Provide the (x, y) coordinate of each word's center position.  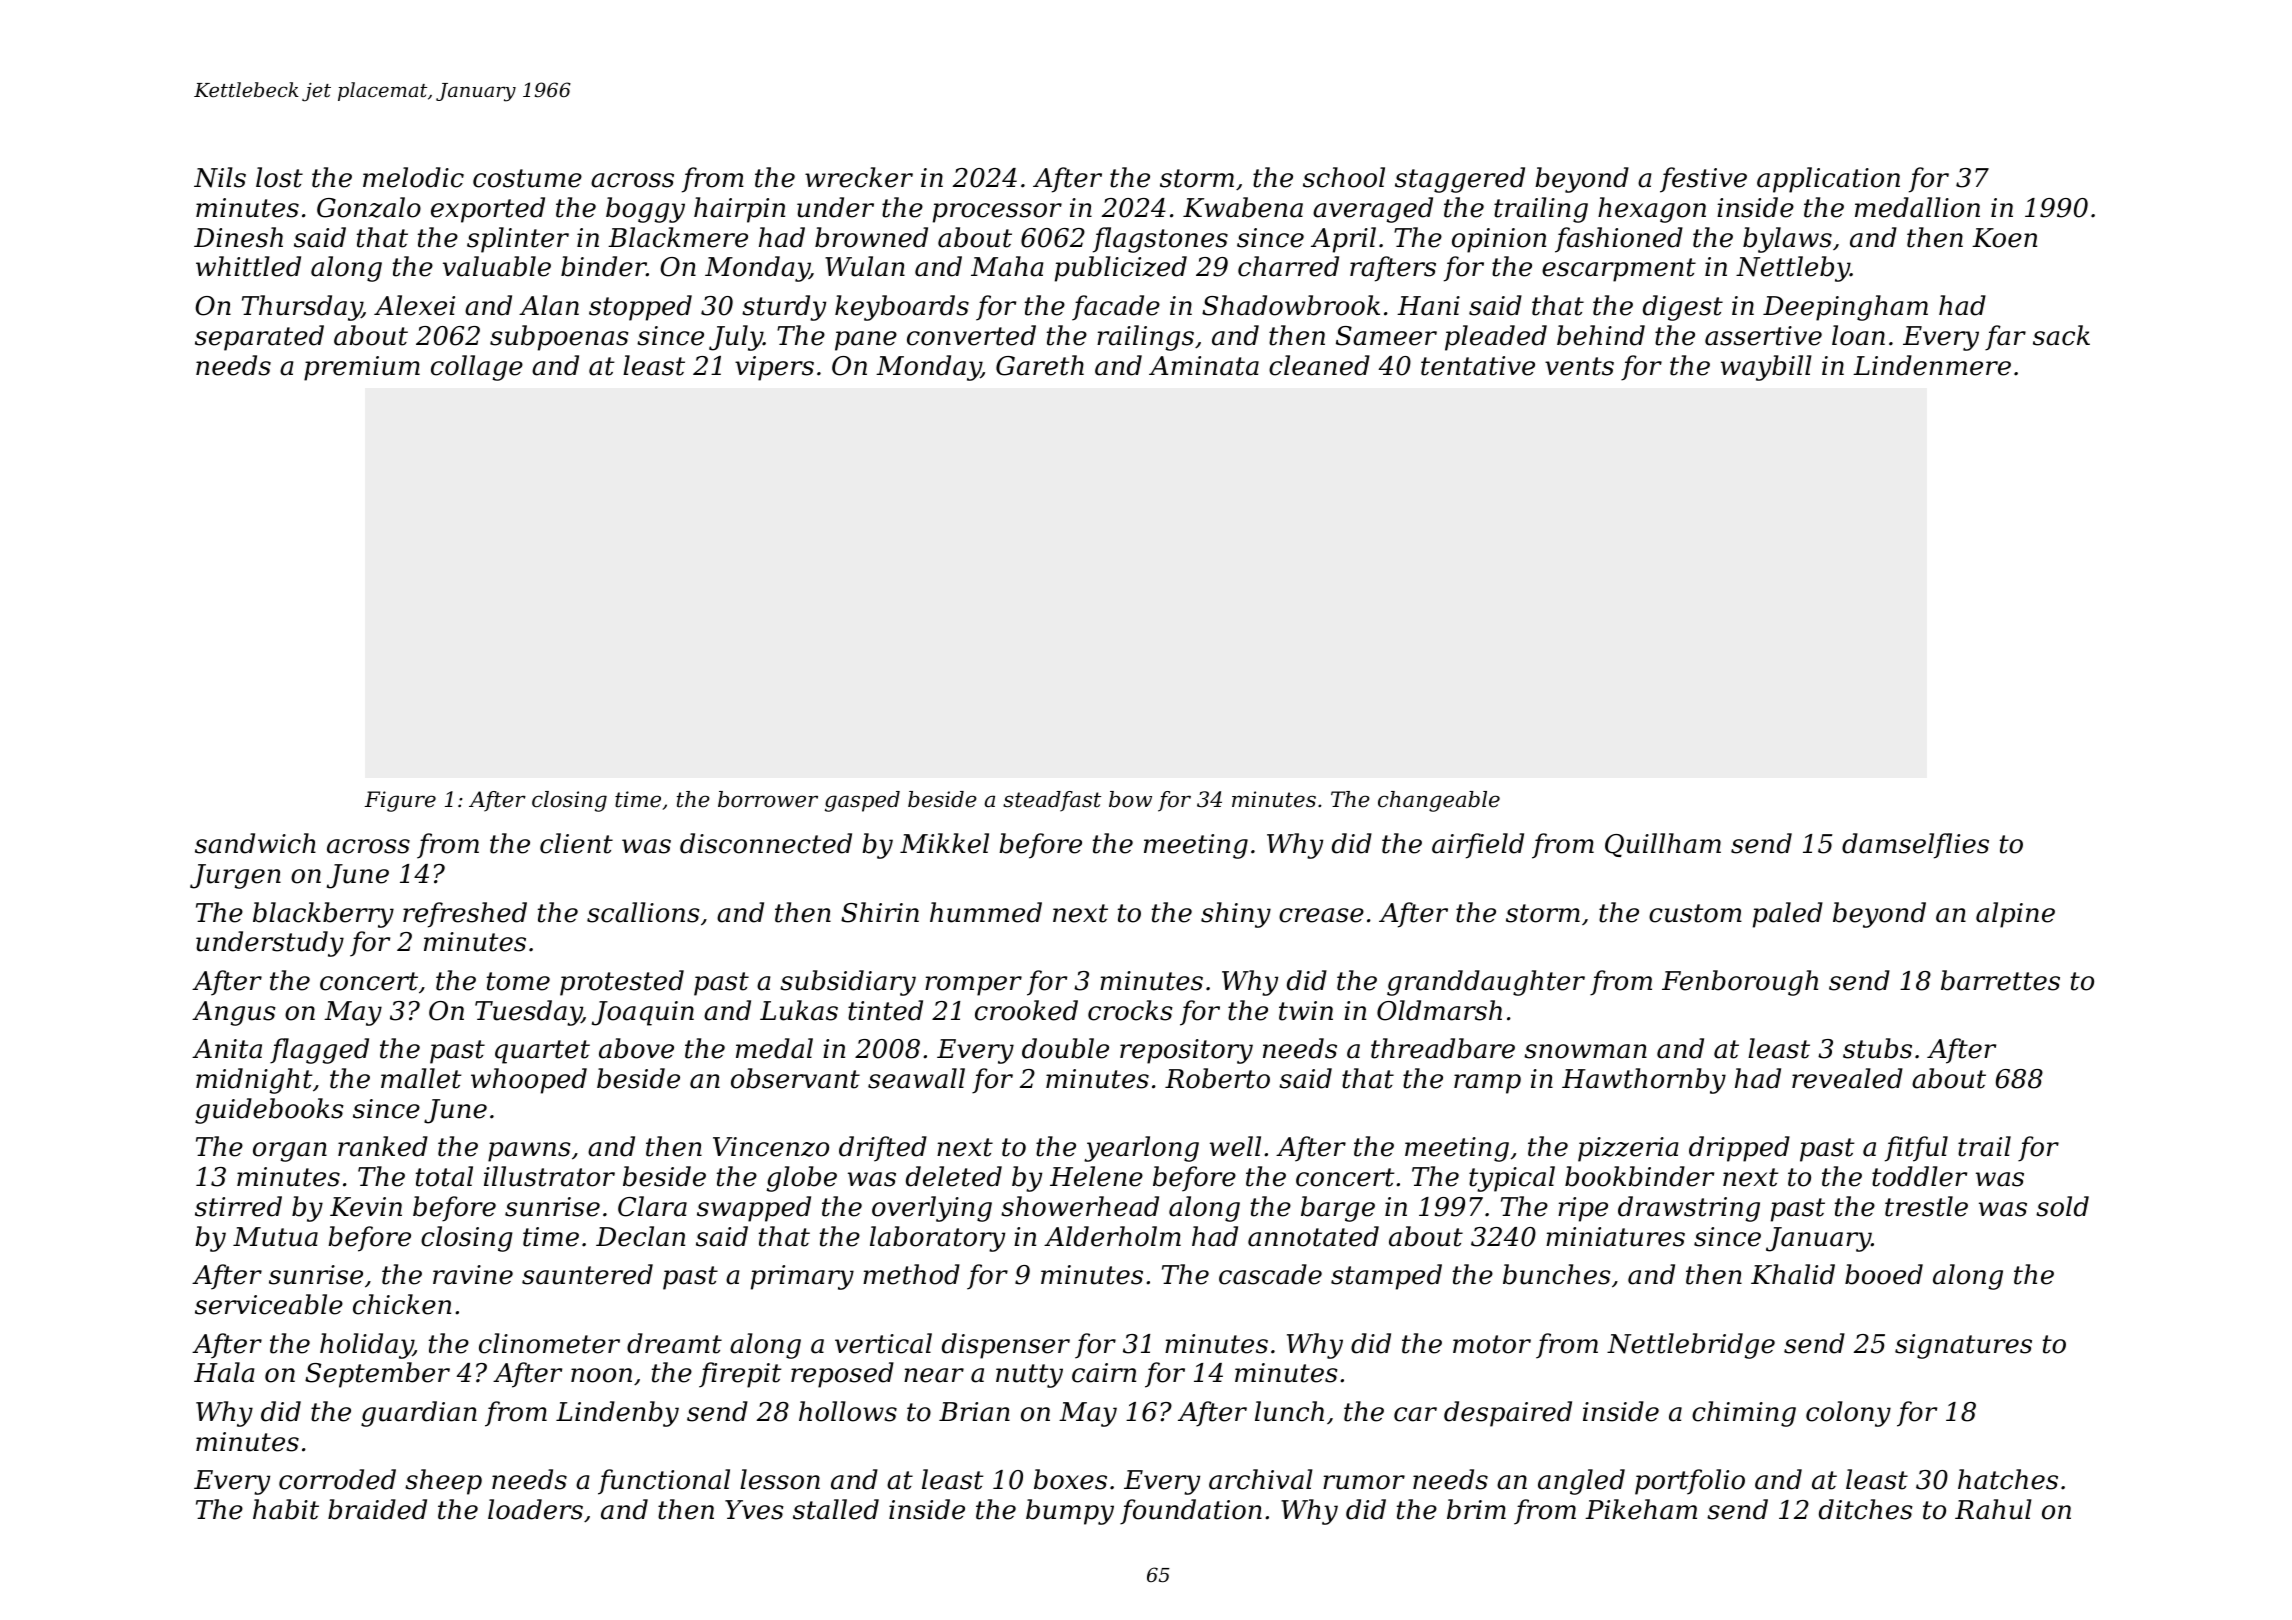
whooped (529, 1081)
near (934, 1375)
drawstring (1689, 1209)
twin (1306, 1011)
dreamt (674, 1343)
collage (477, 368)
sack (2061, 335)
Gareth (1040, 365)
